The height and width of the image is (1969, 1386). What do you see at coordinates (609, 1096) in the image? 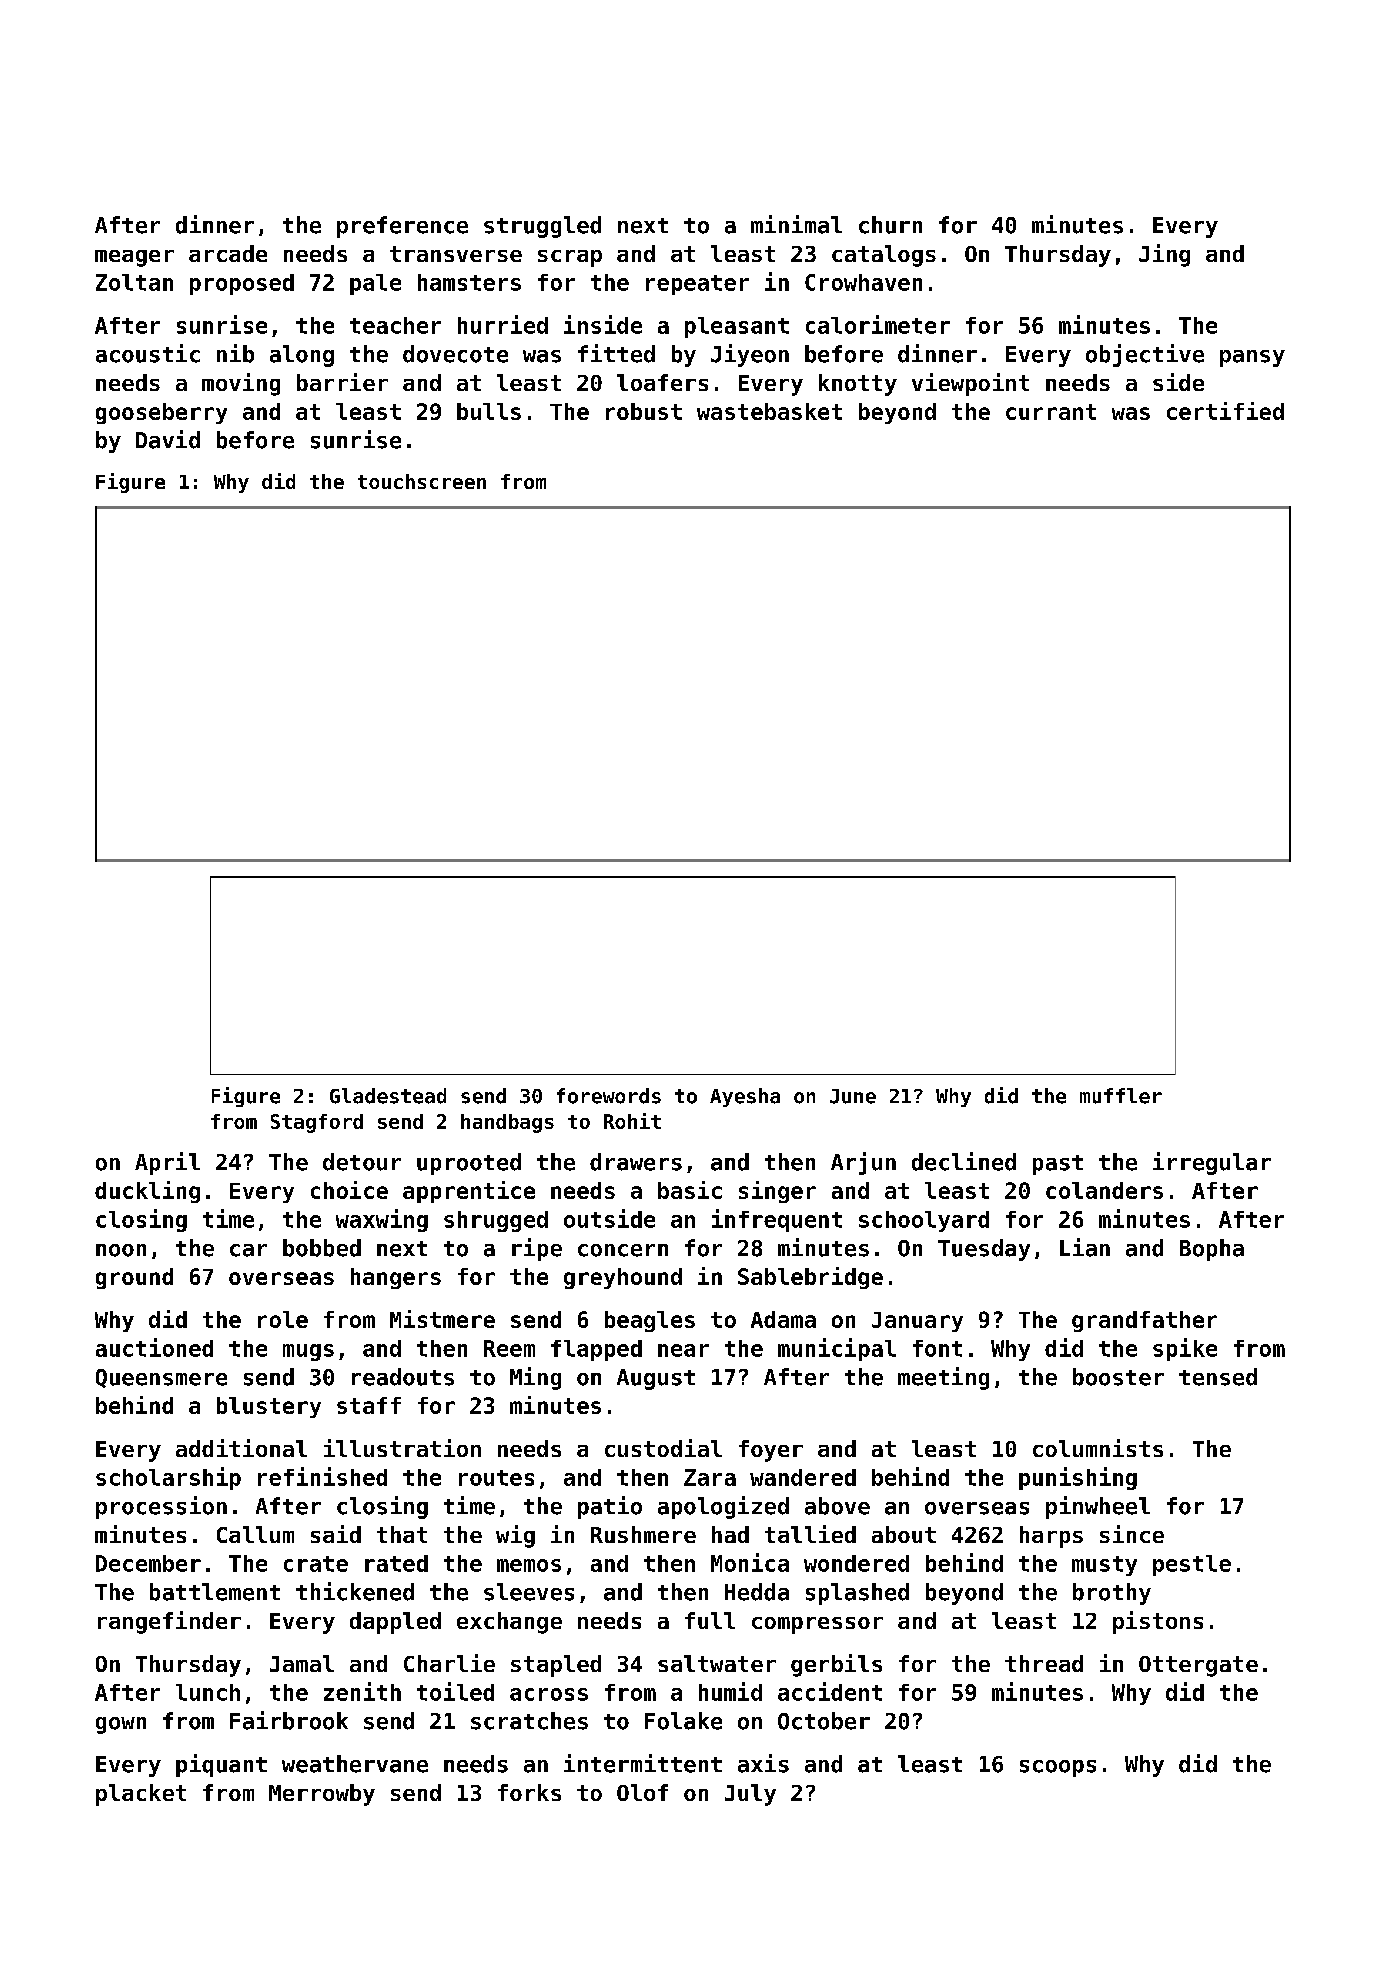
I see `forewords` at bounding box center [609, 1096].
